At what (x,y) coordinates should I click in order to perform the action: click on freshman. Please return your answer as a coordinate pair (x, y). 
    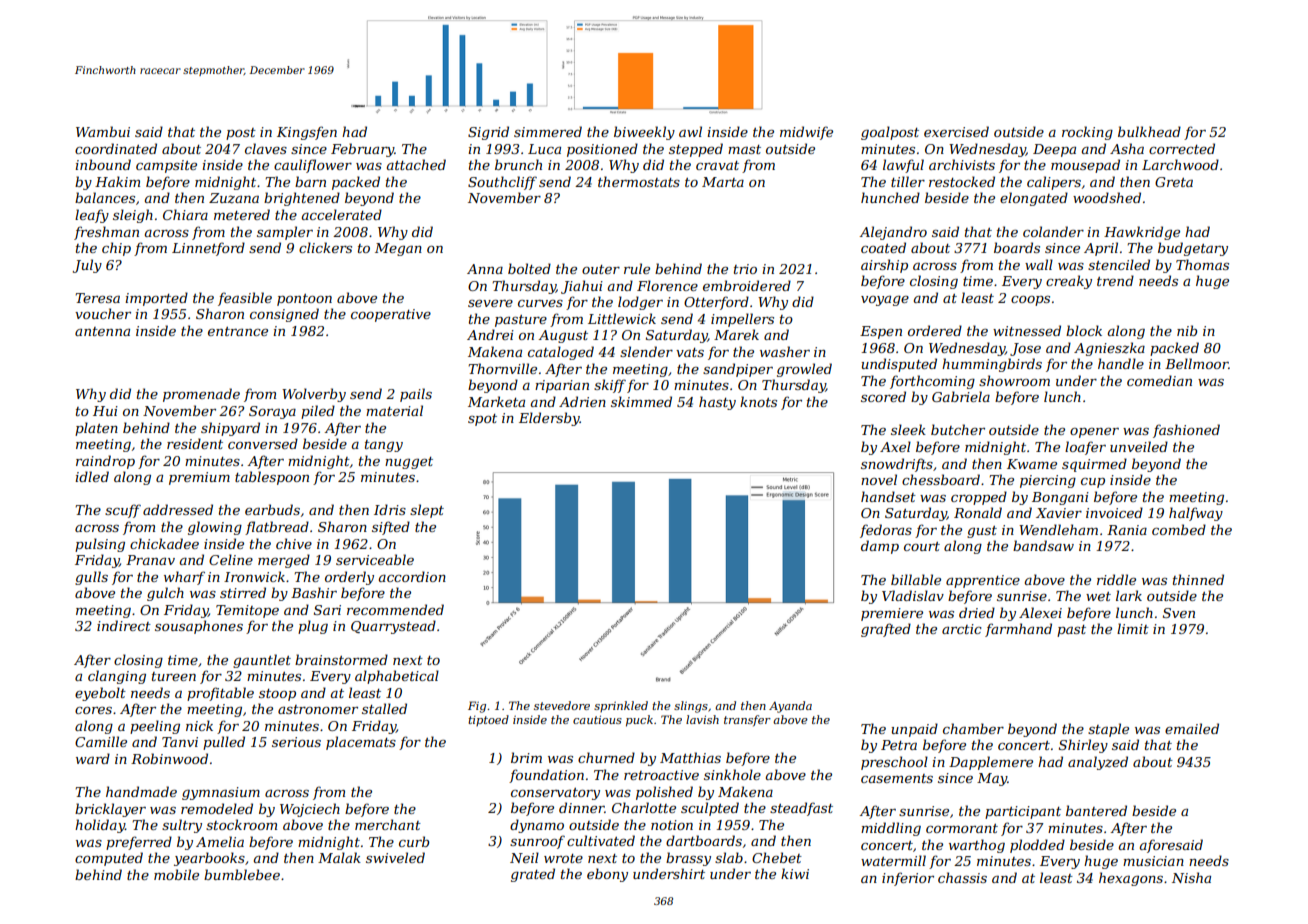
    Looking at the image, I should click on (106, 233).
